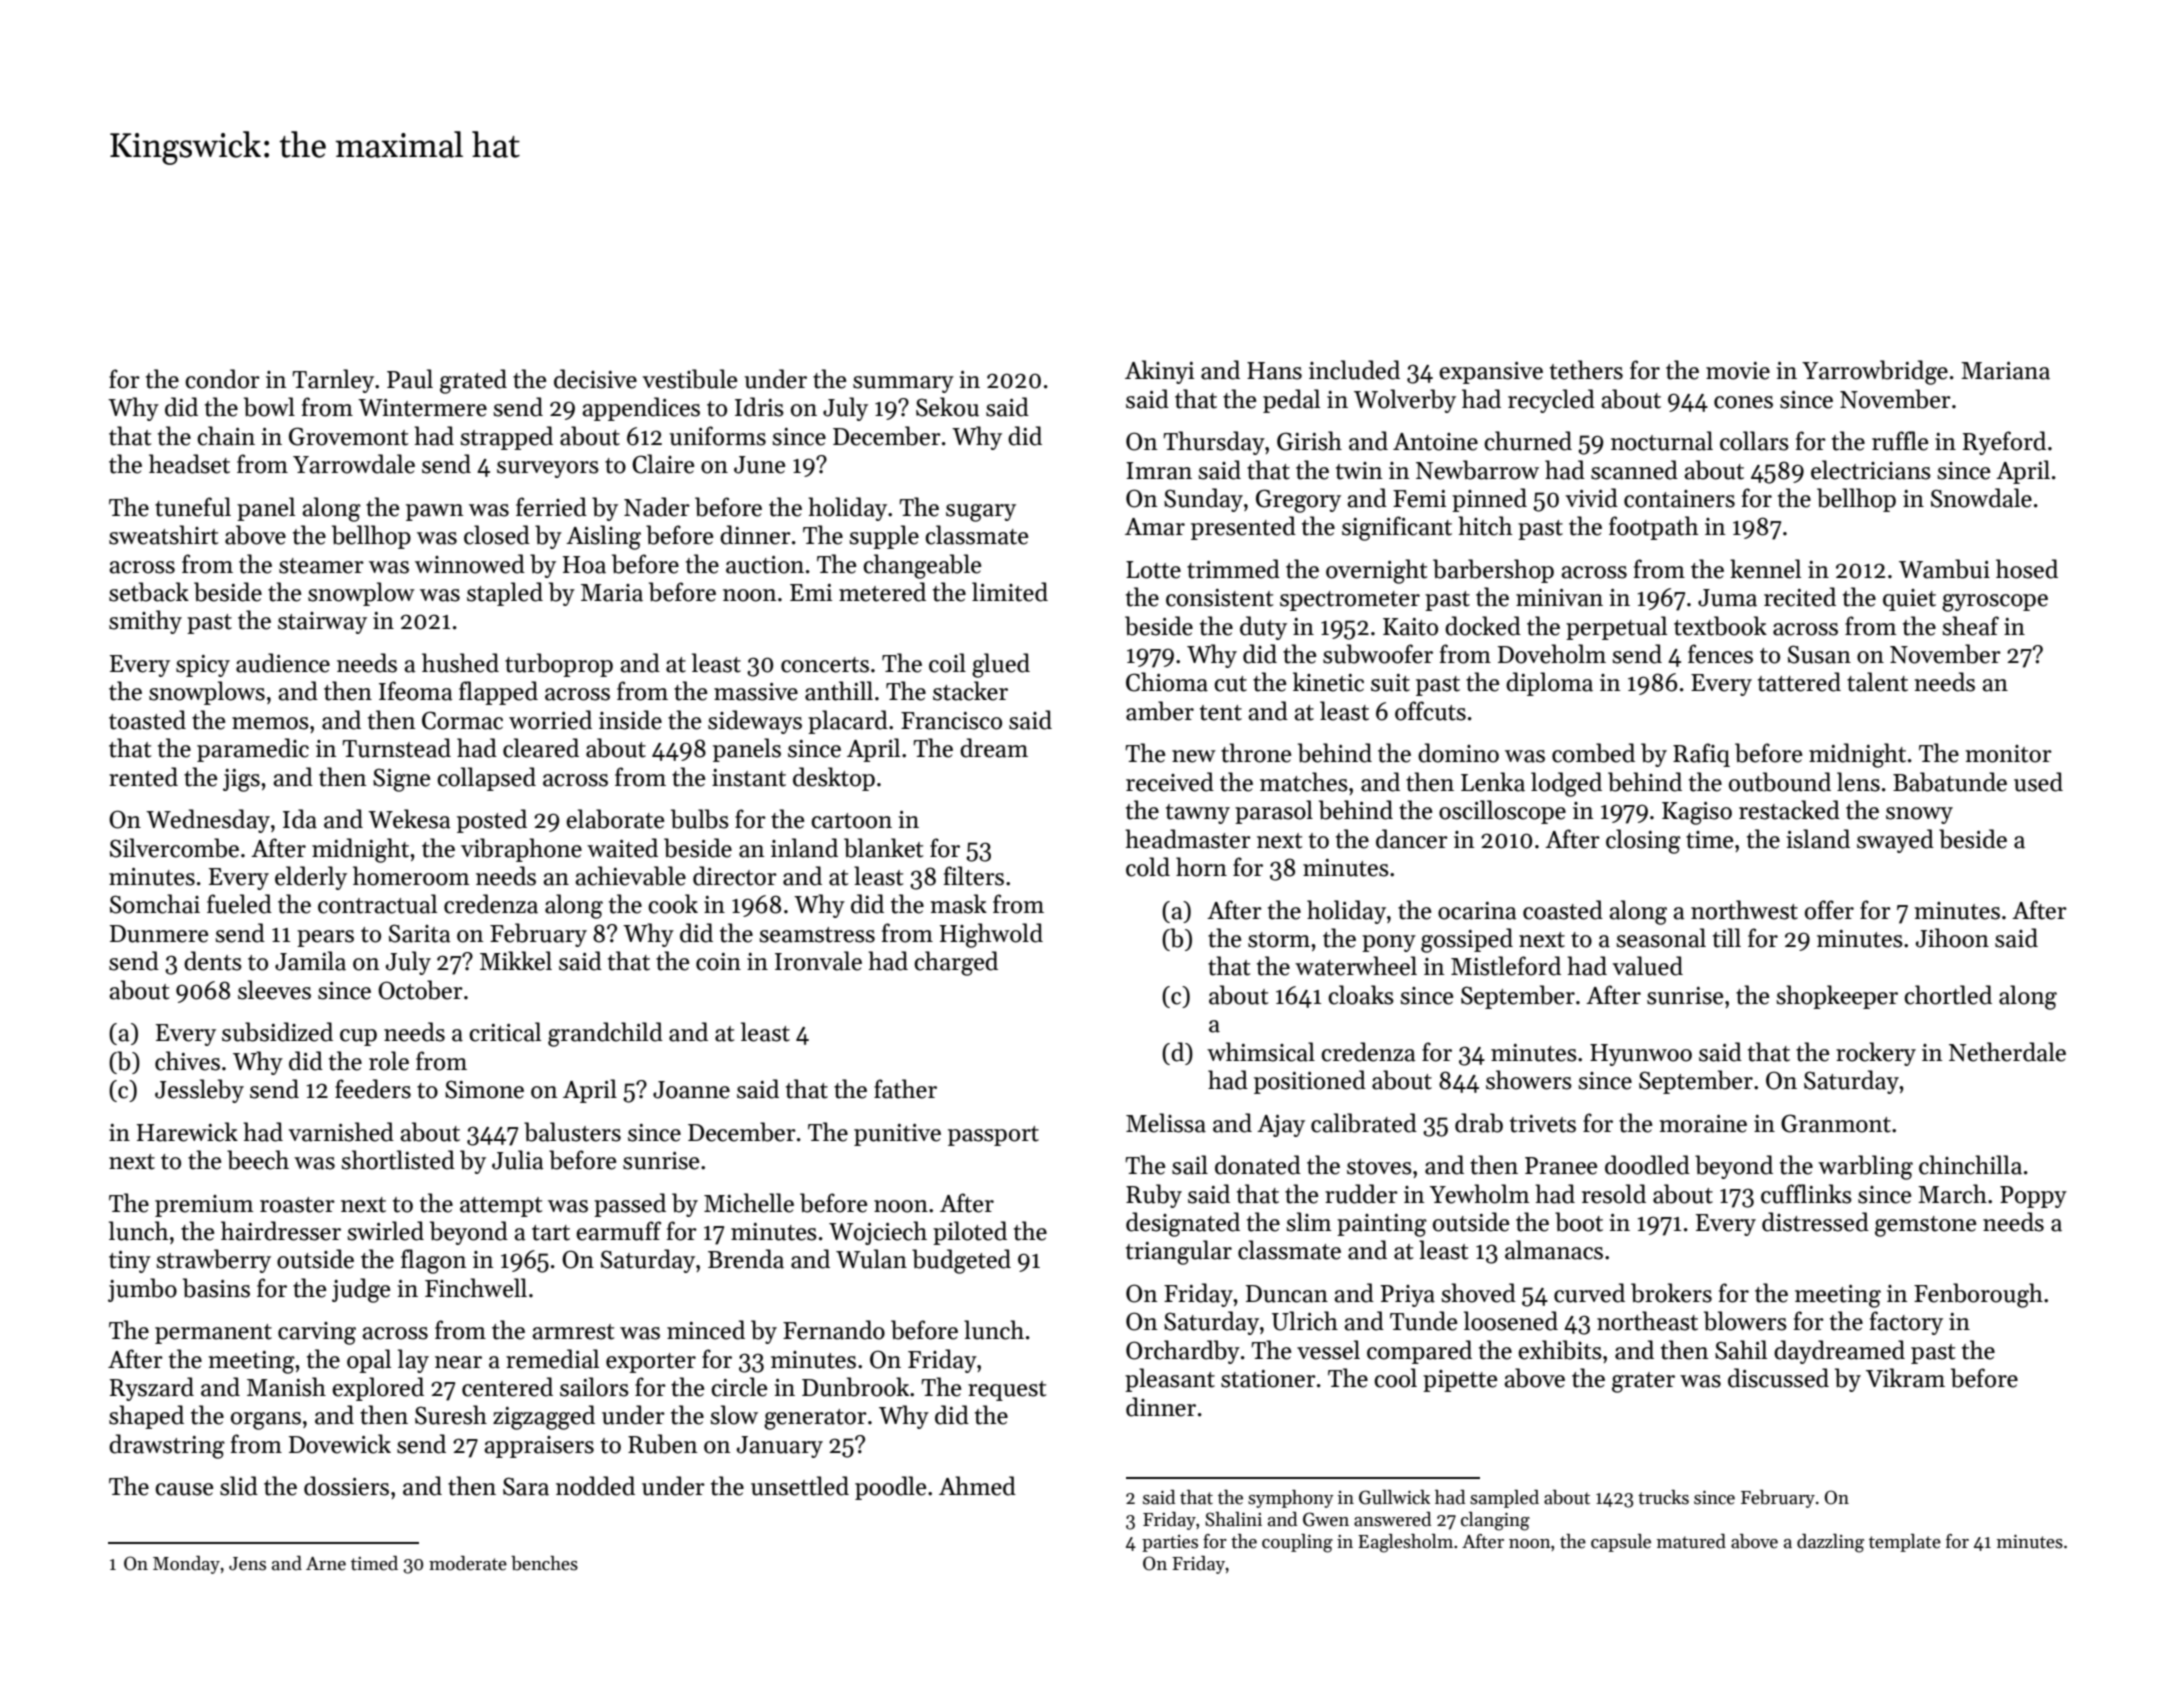 This document has width=2178, height=1683. I want to click on pawn, so click(435, 512).
